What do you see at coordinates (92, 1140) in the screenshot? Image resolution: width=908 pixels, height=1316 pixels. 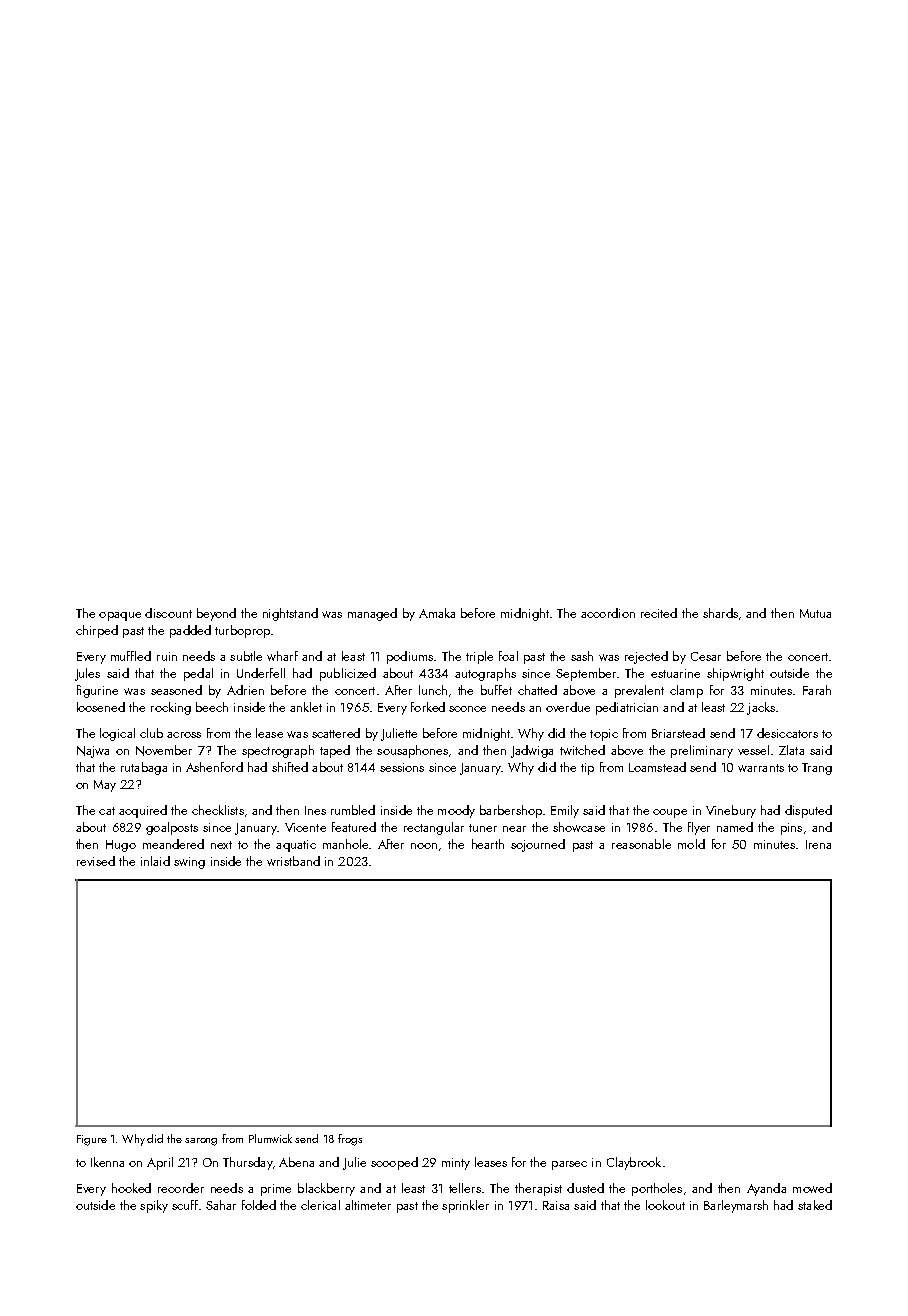 I see `Figure` at bounding box center [92, 1140].
